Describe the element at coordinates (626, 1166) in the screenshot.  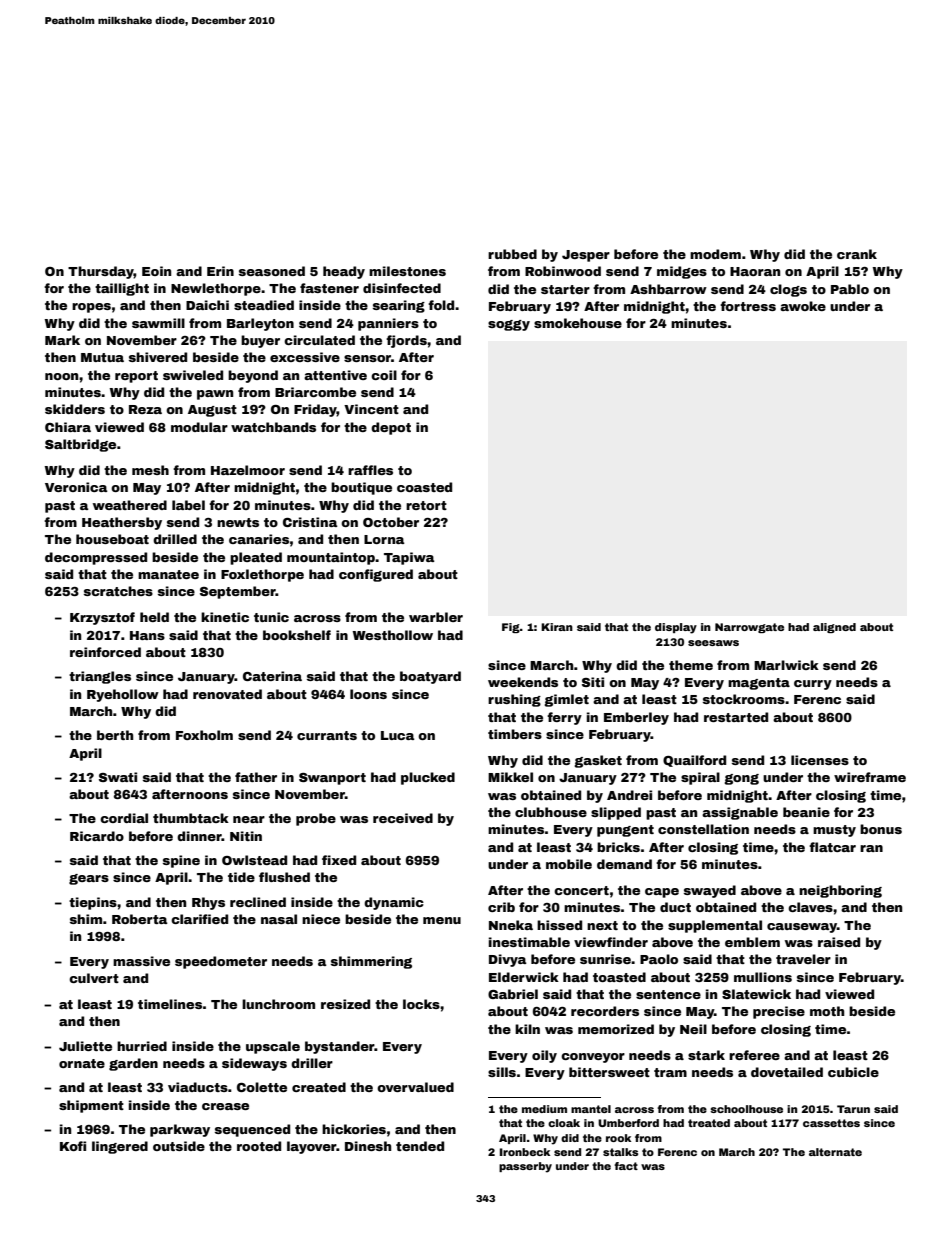
I see `fact` at that location.
